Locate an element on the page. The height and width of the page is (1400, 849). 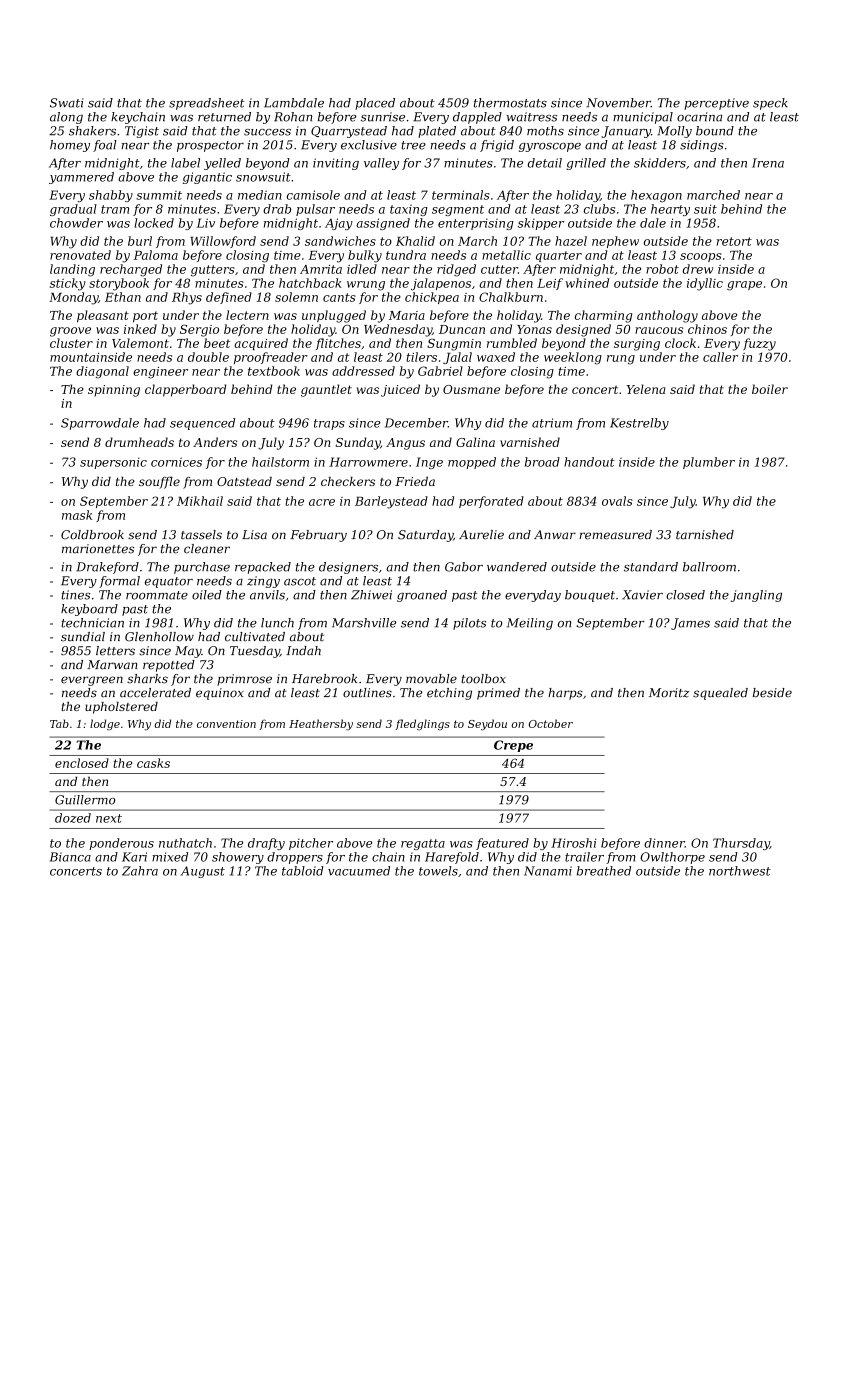
jangling is located at coordinates (756, 596).
